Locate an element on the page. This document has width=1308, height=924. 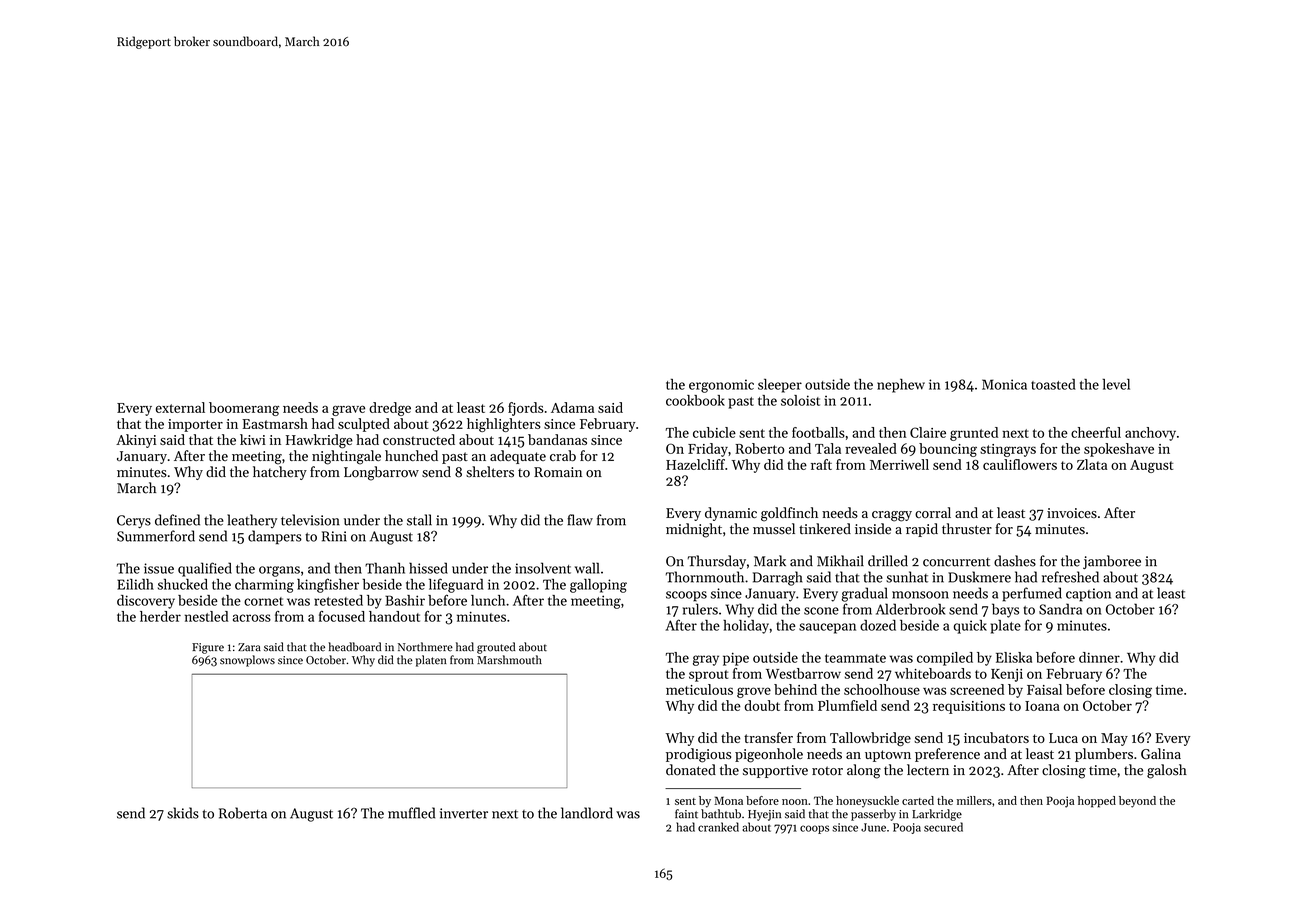
beyond is located at coordinates (1137, 802).
